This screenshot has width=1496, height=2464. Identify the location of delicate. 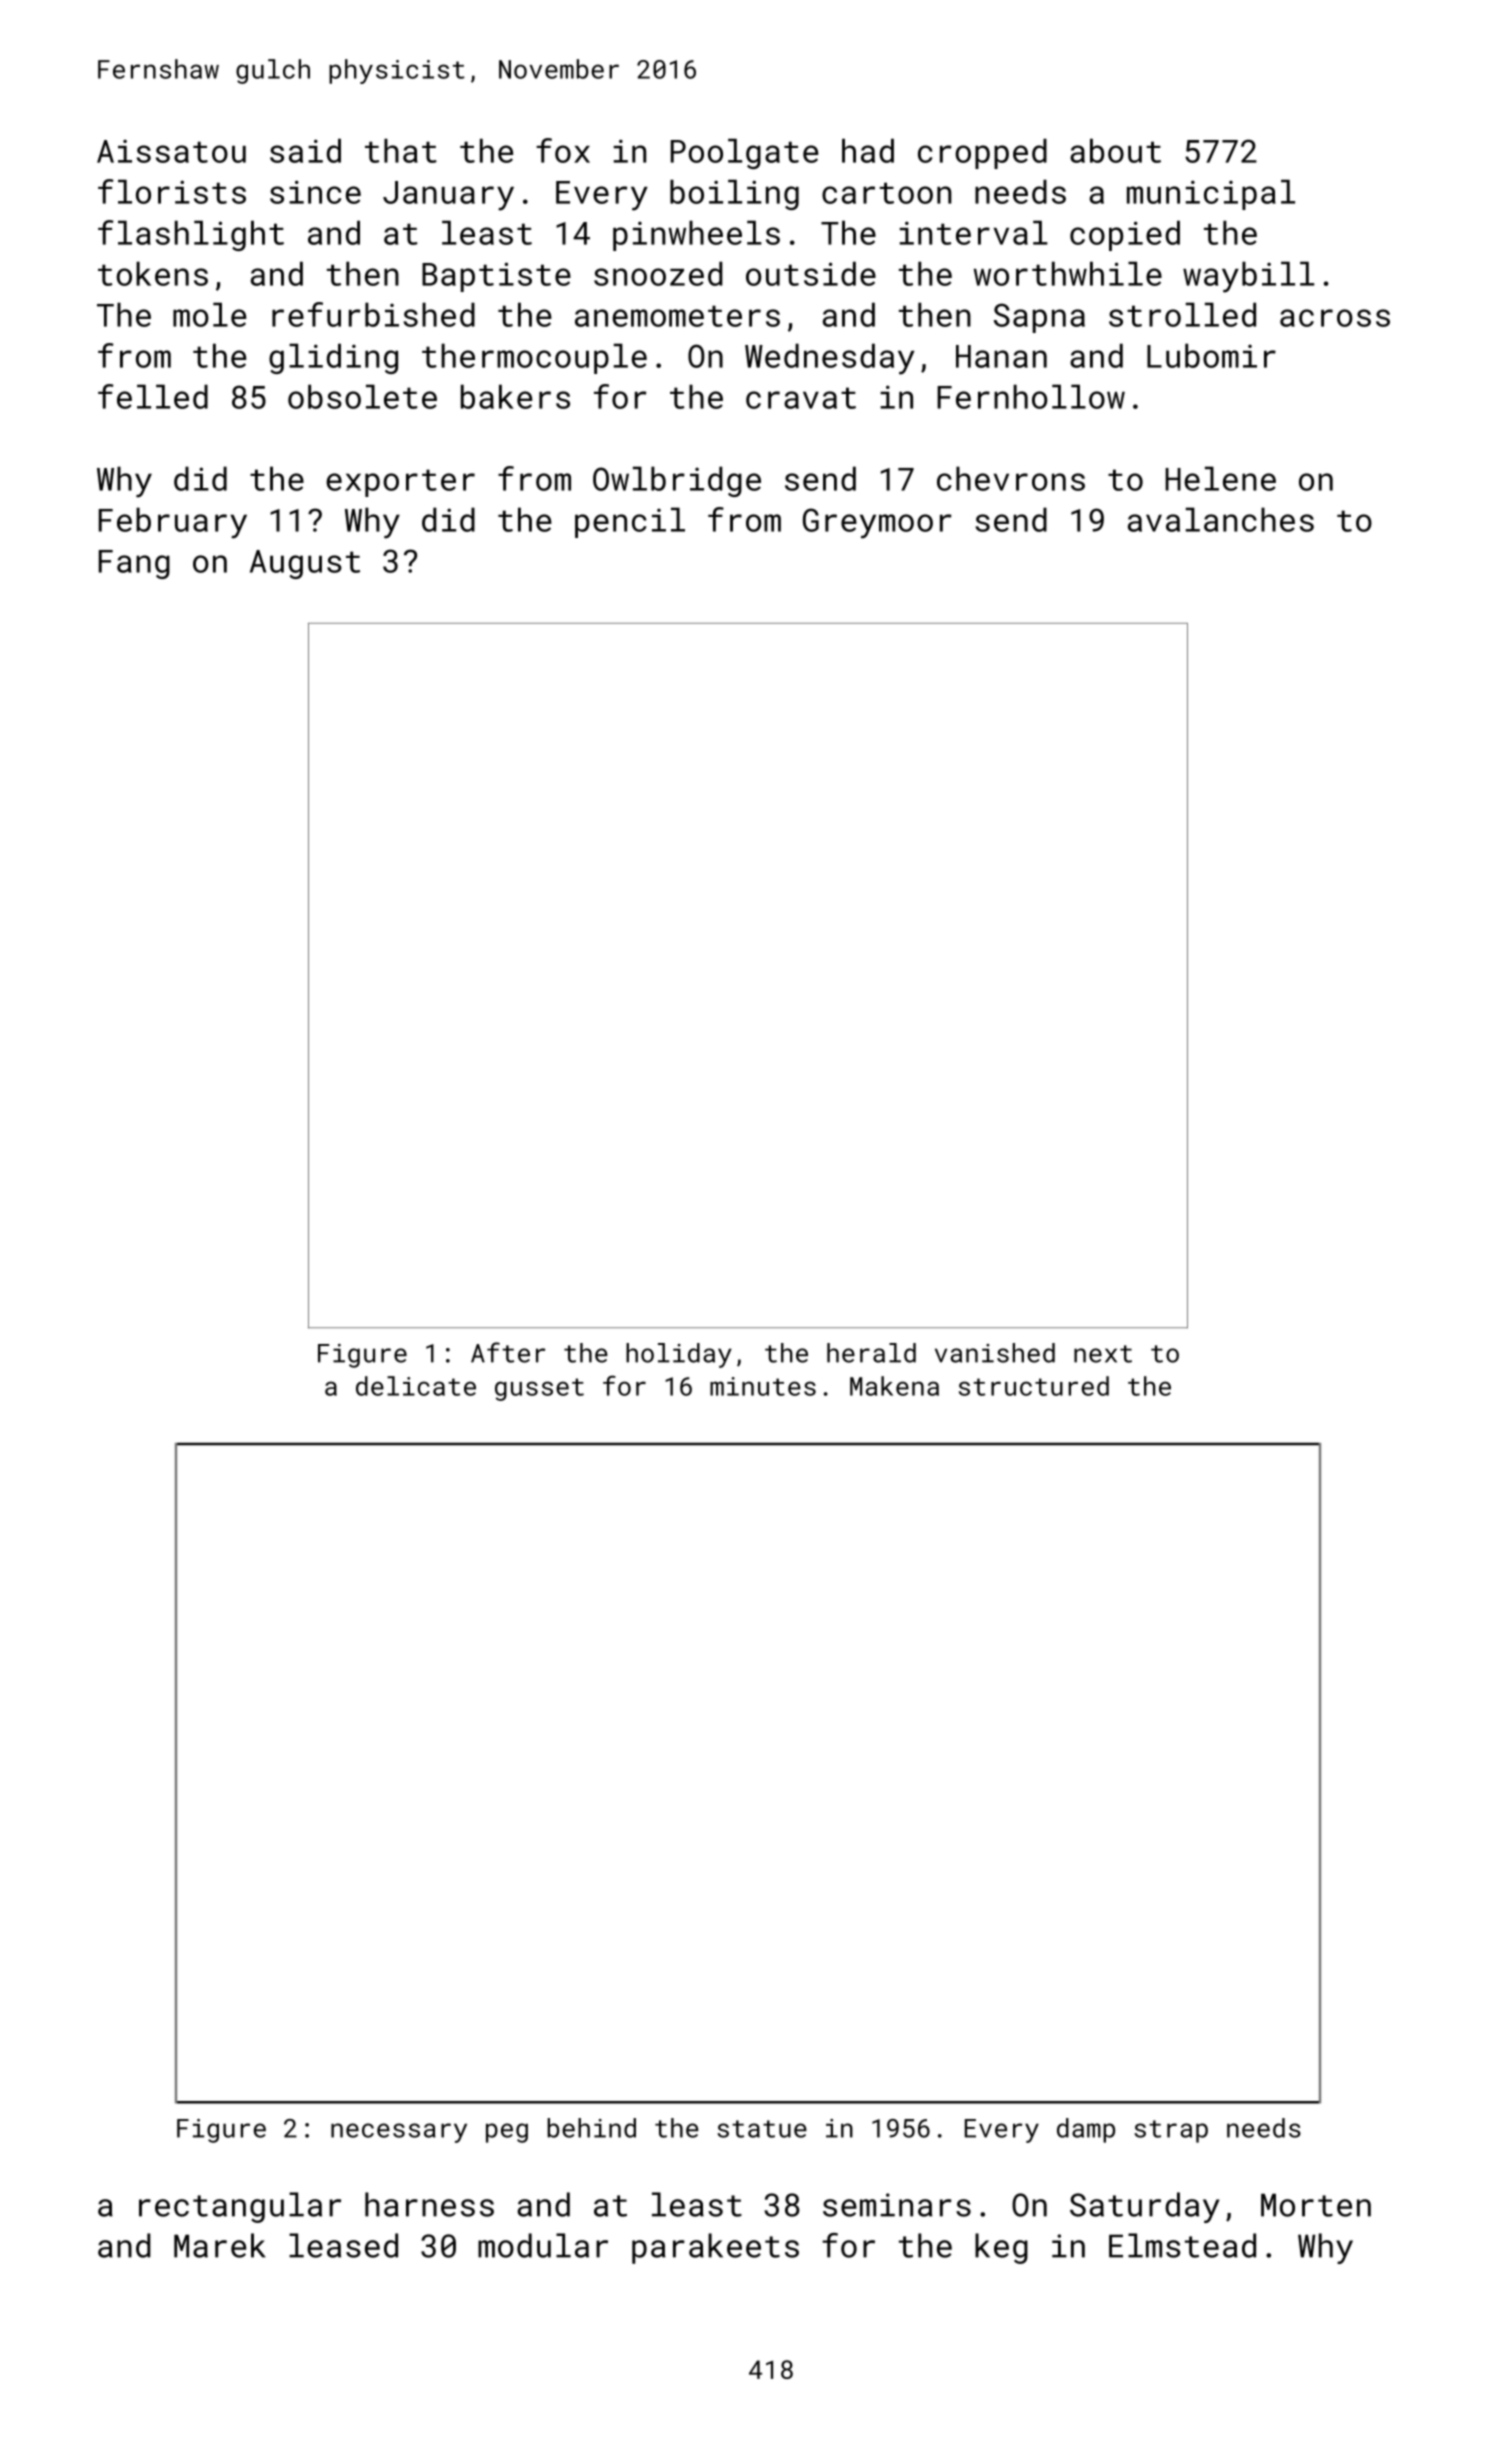
(416, 1386).
